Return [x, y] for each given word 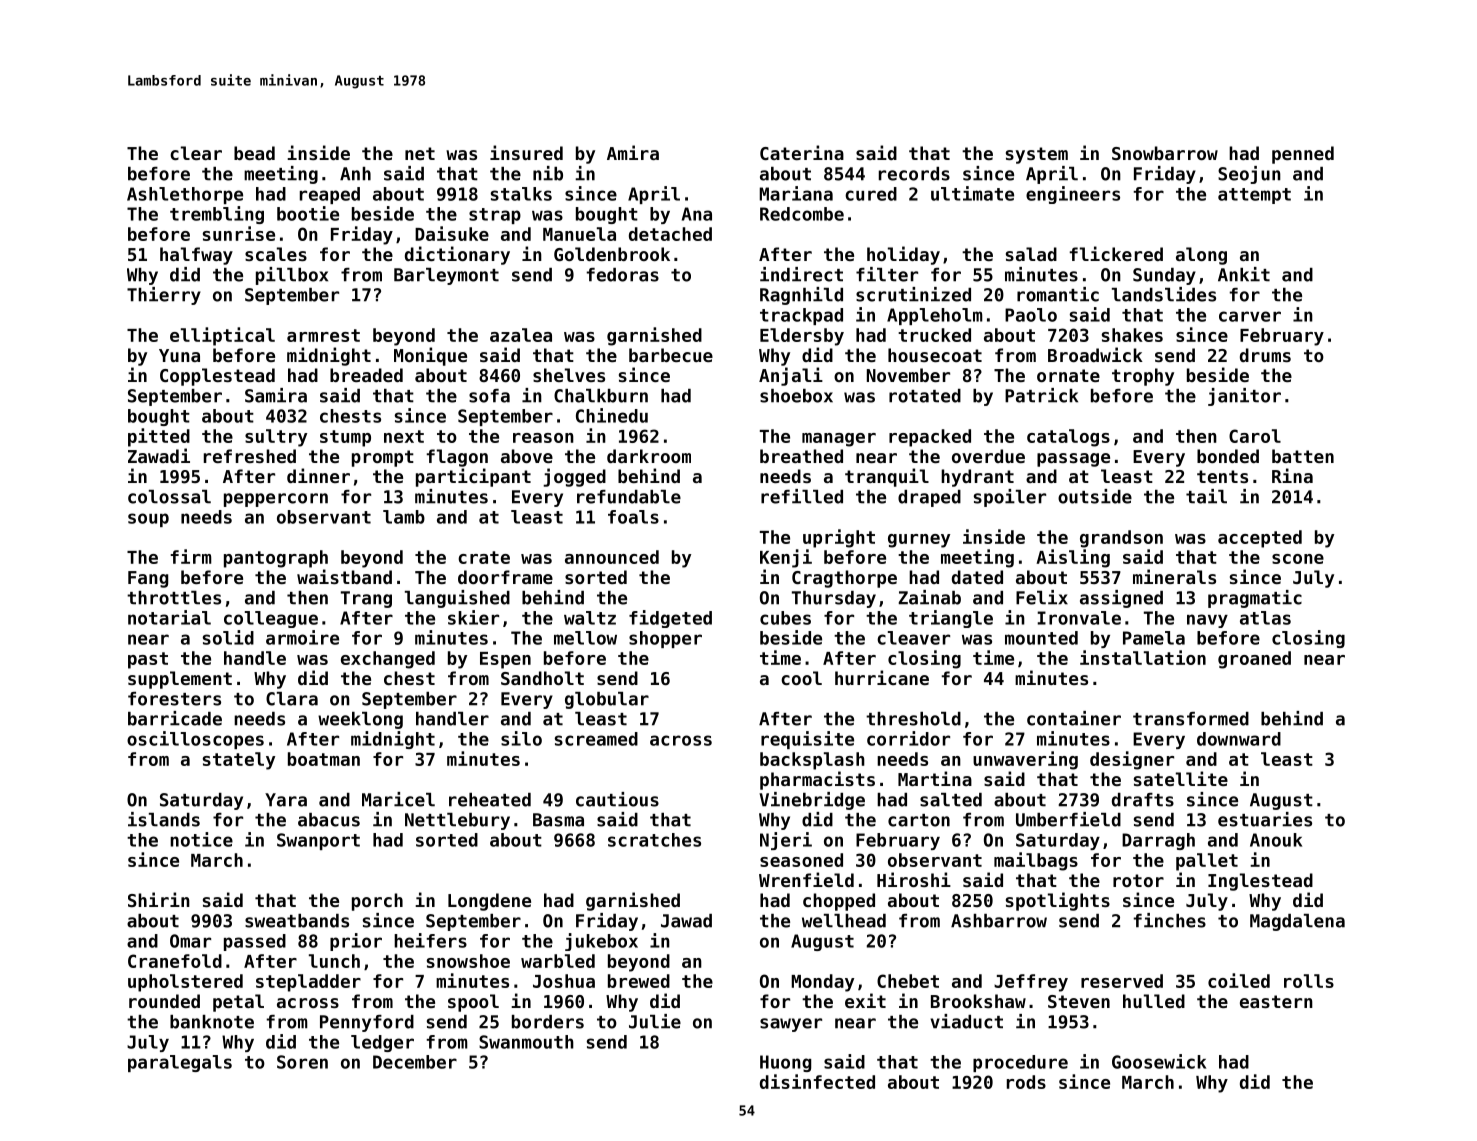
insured [526, 152]
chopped [839, 902]
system [1037, 155]
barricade [175, 718]
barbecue [671, 355]
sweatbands [297, 921]
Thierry [164, 296]
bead [254, 153]
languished [457, 599]
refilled [802, 496]
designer [1132, 760]
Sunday [1164, 276]
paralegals [180, 1063]
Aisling [1073, 558]
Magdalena [1297, 922]
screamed [596, 739]
